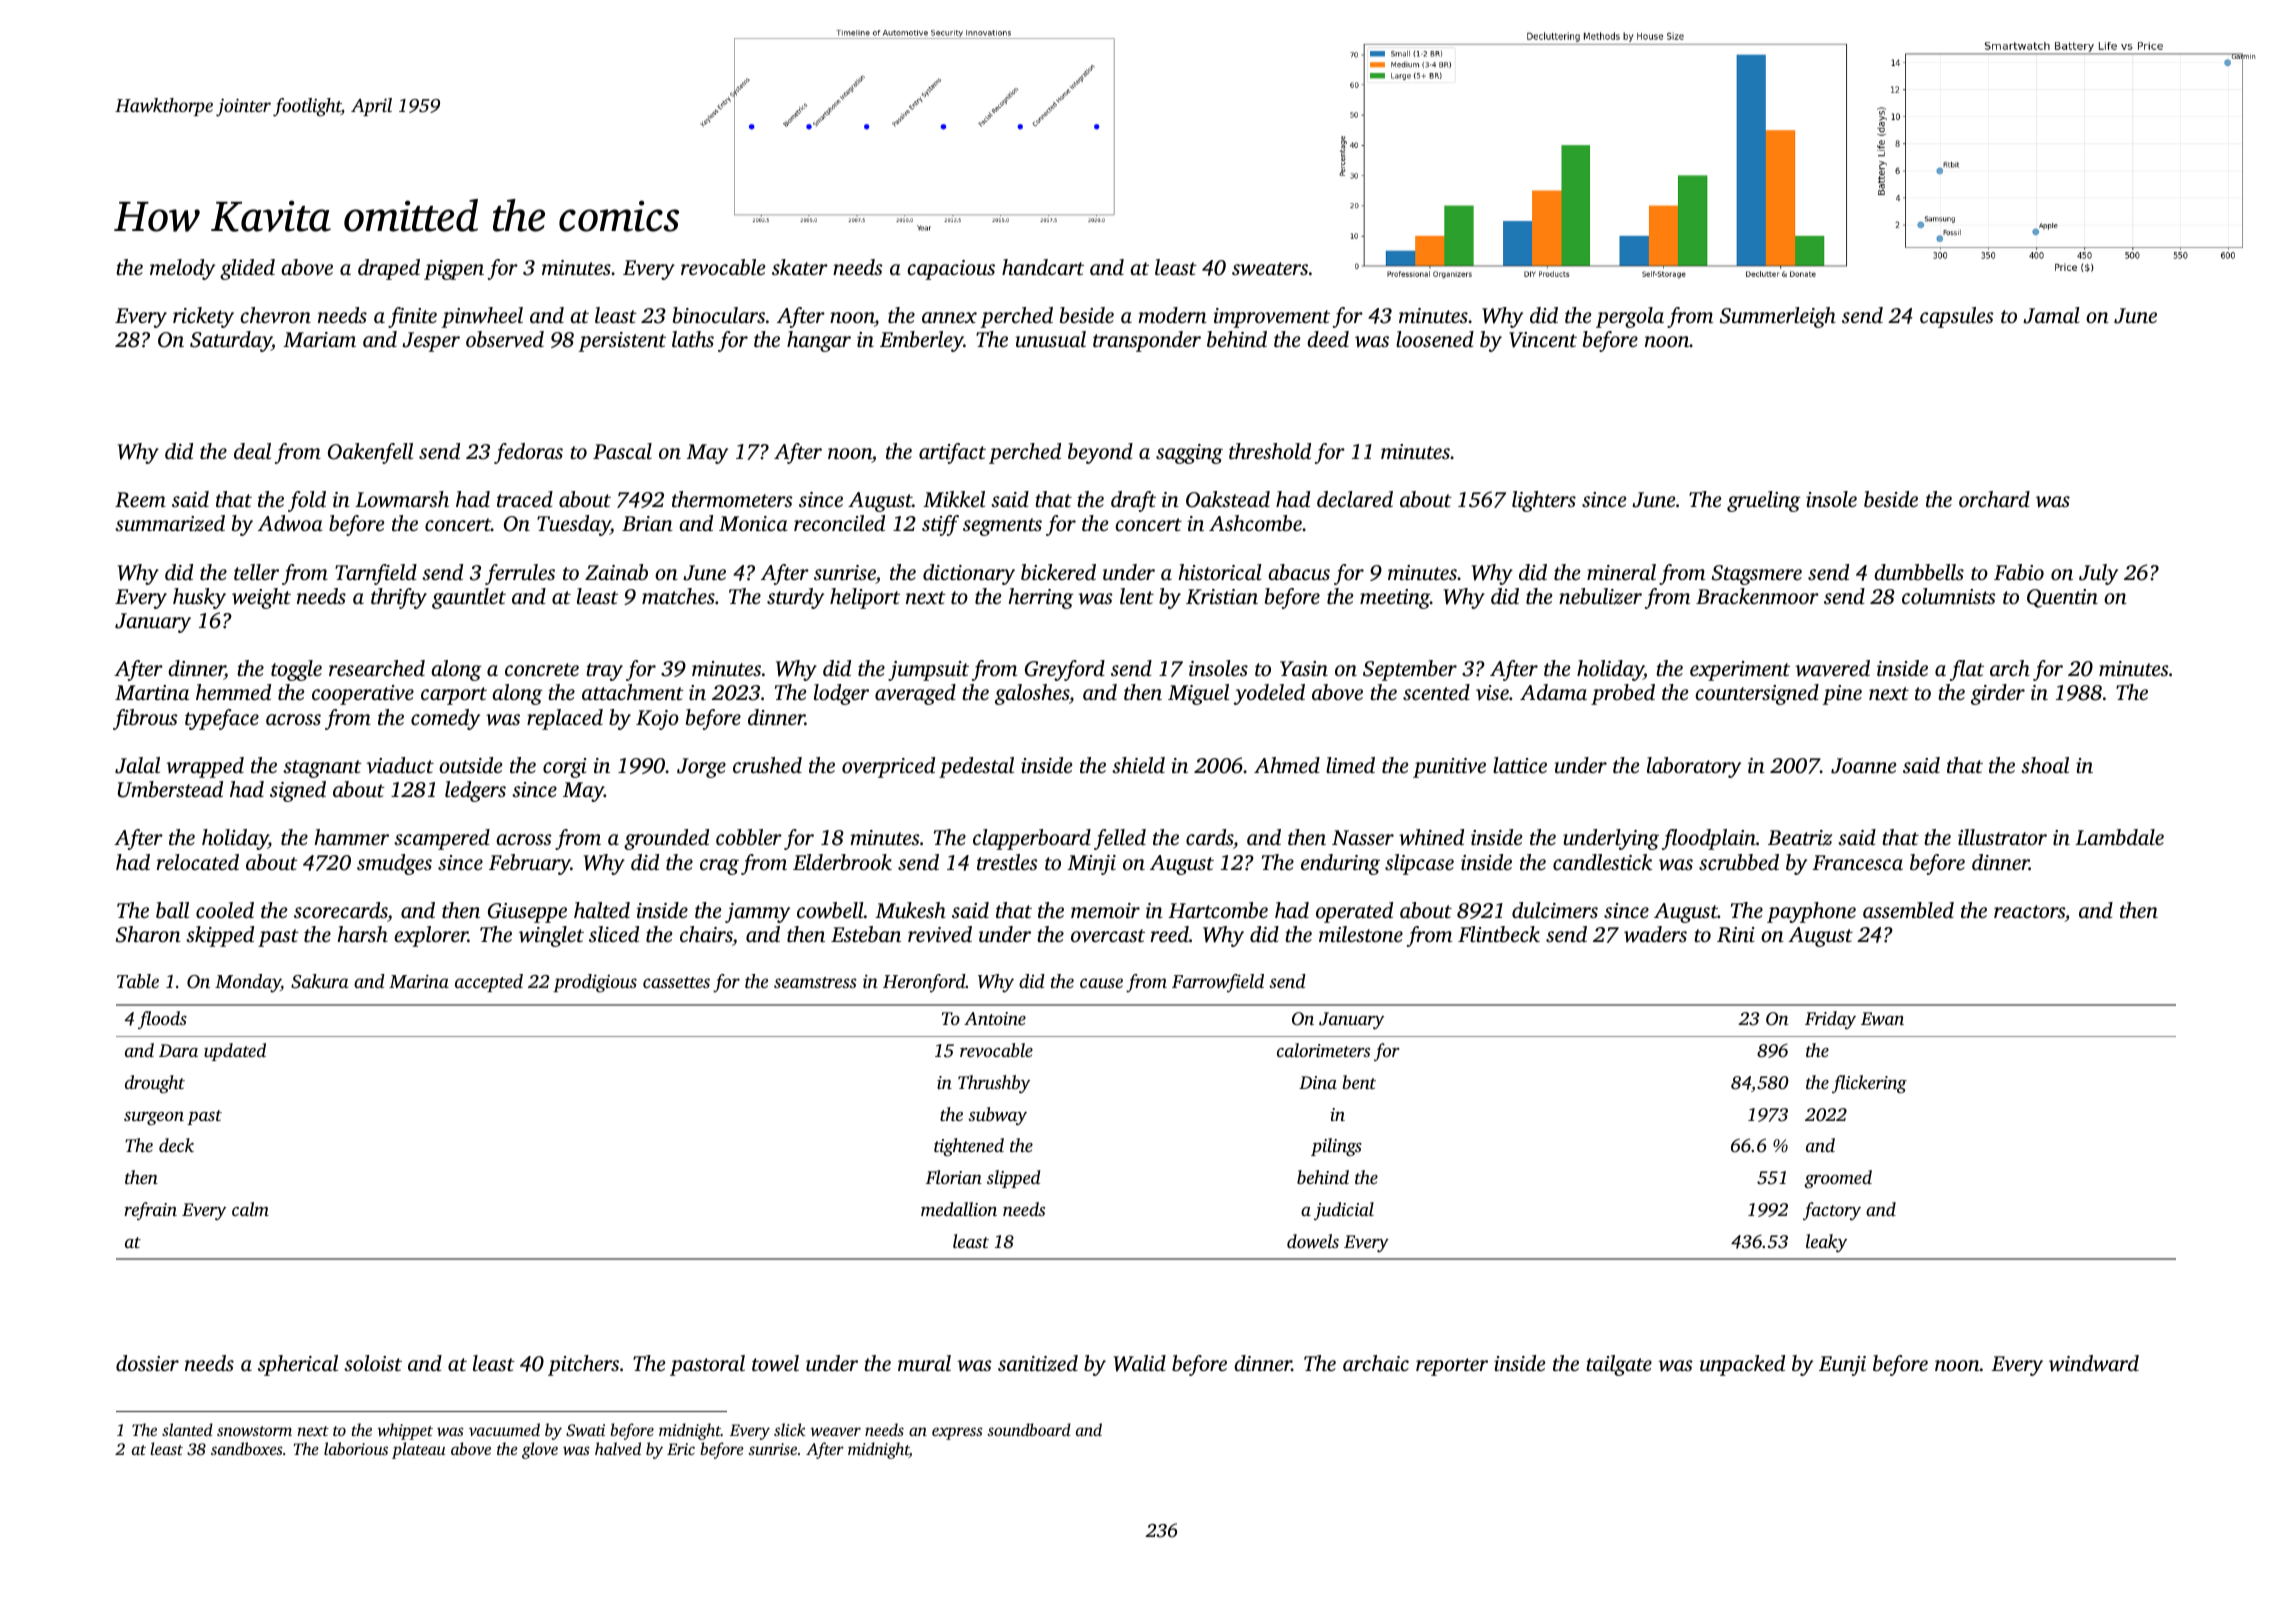  I want to click on reporter, so click(1452, 1367).
